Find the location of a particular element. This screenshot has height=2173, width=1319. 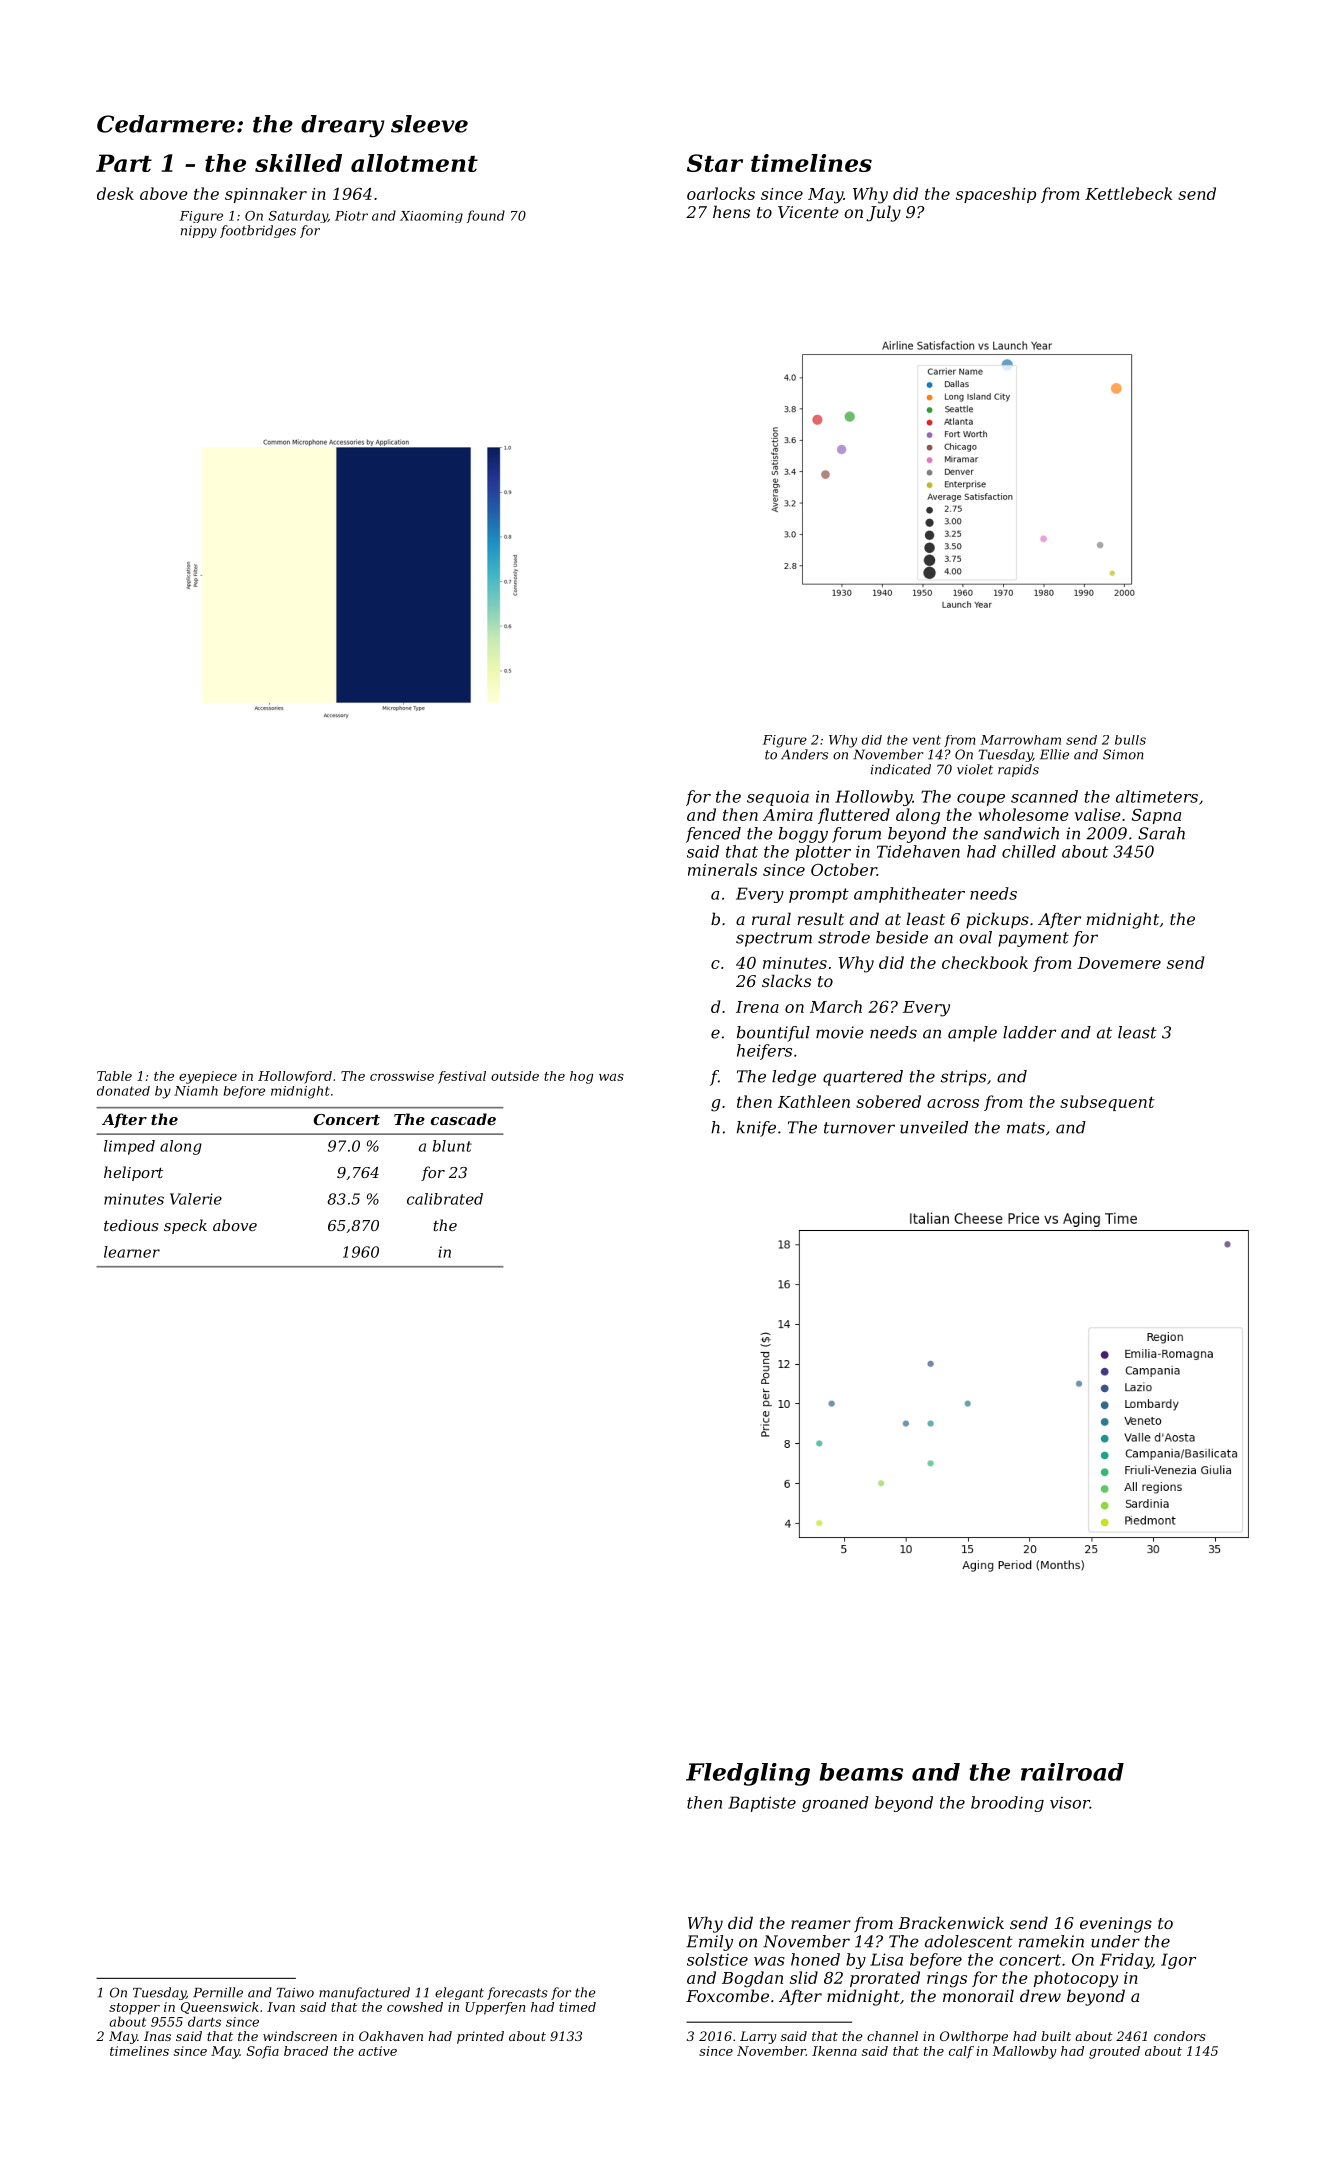

spinnaker is located at coordinates (266, 195).
